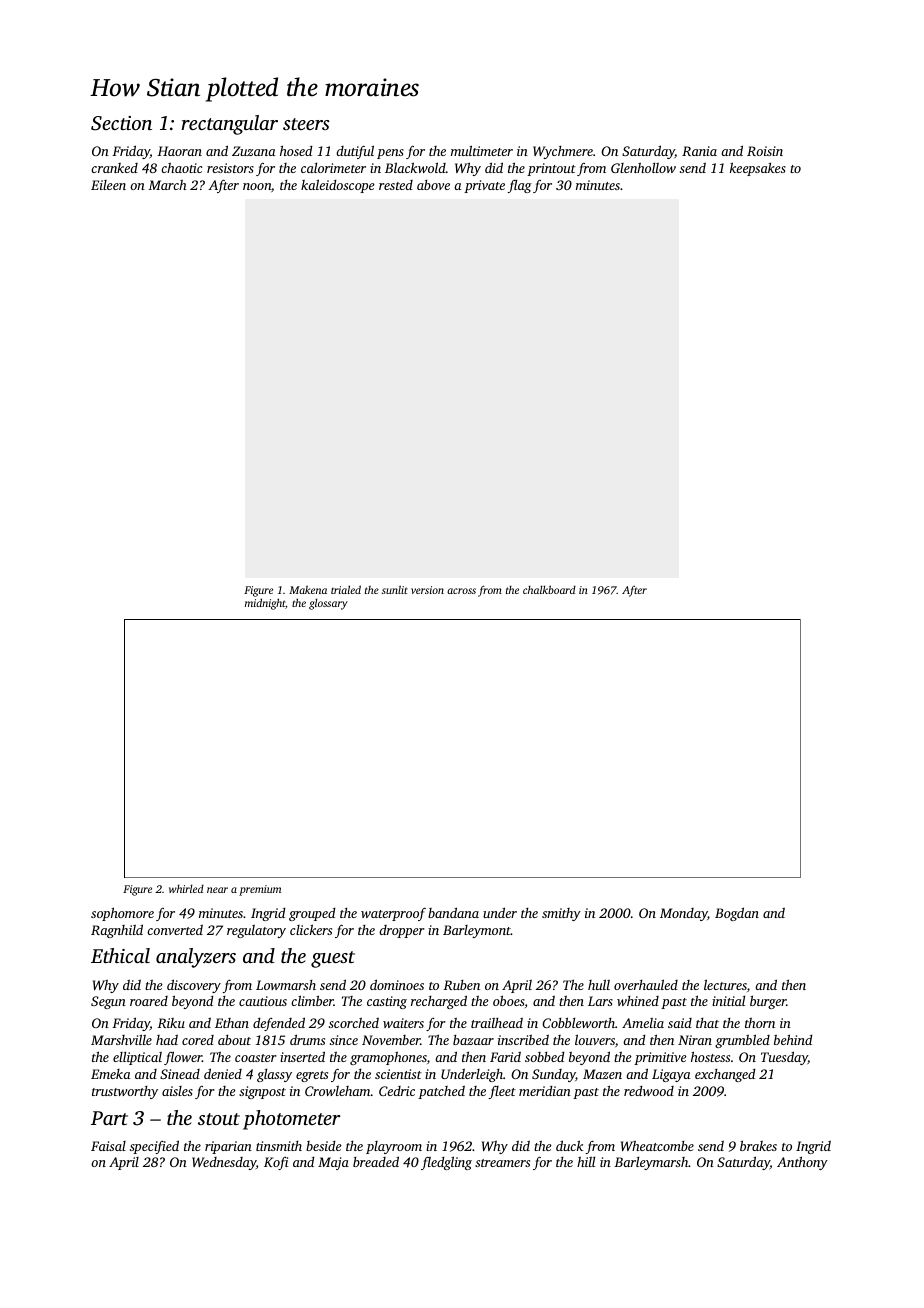 The image size is (924, 1308). Describe the element at coordinates (229, 125) in the screenshot. I see `rectangular` at that location.
